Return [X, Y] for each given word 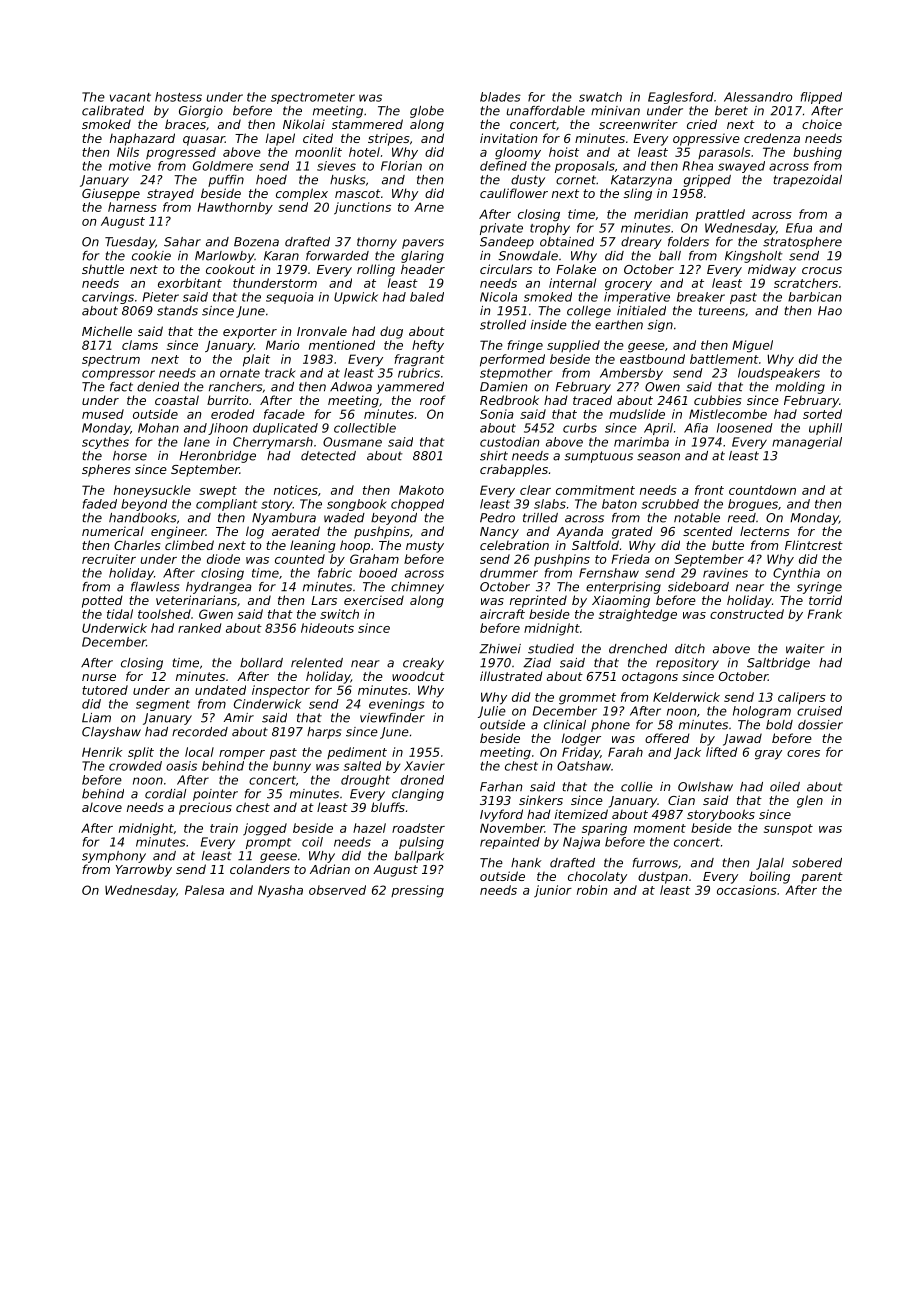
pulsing [421, 843]
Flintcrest [814, 545]
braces [185, 124]
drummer [509, 573]
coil [312, 842]
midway [772, 270]
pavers [423, 244]
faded [100, 504]
